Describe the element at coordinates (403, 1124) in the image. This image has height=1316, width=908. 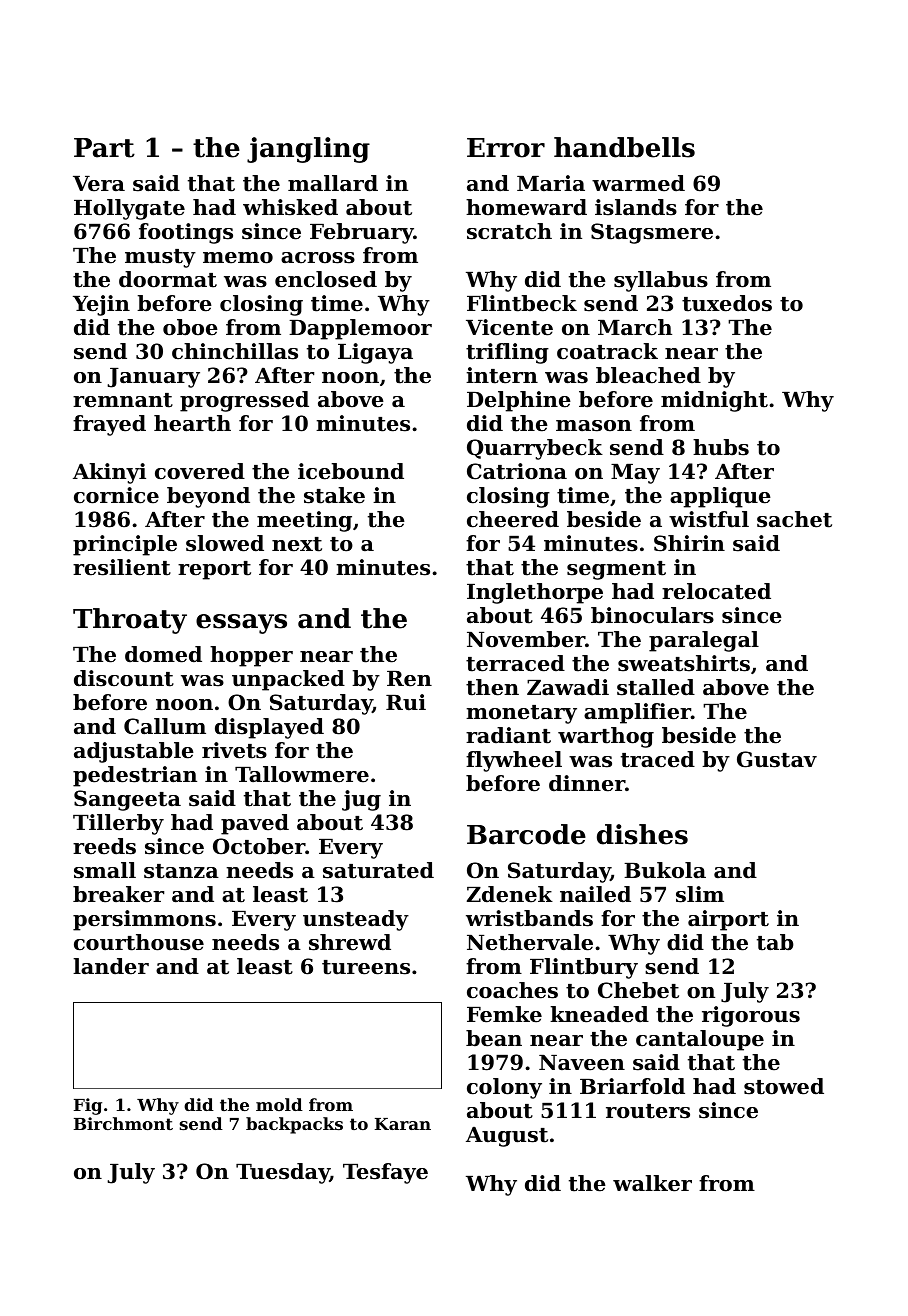
I see `Karan` at that location.
